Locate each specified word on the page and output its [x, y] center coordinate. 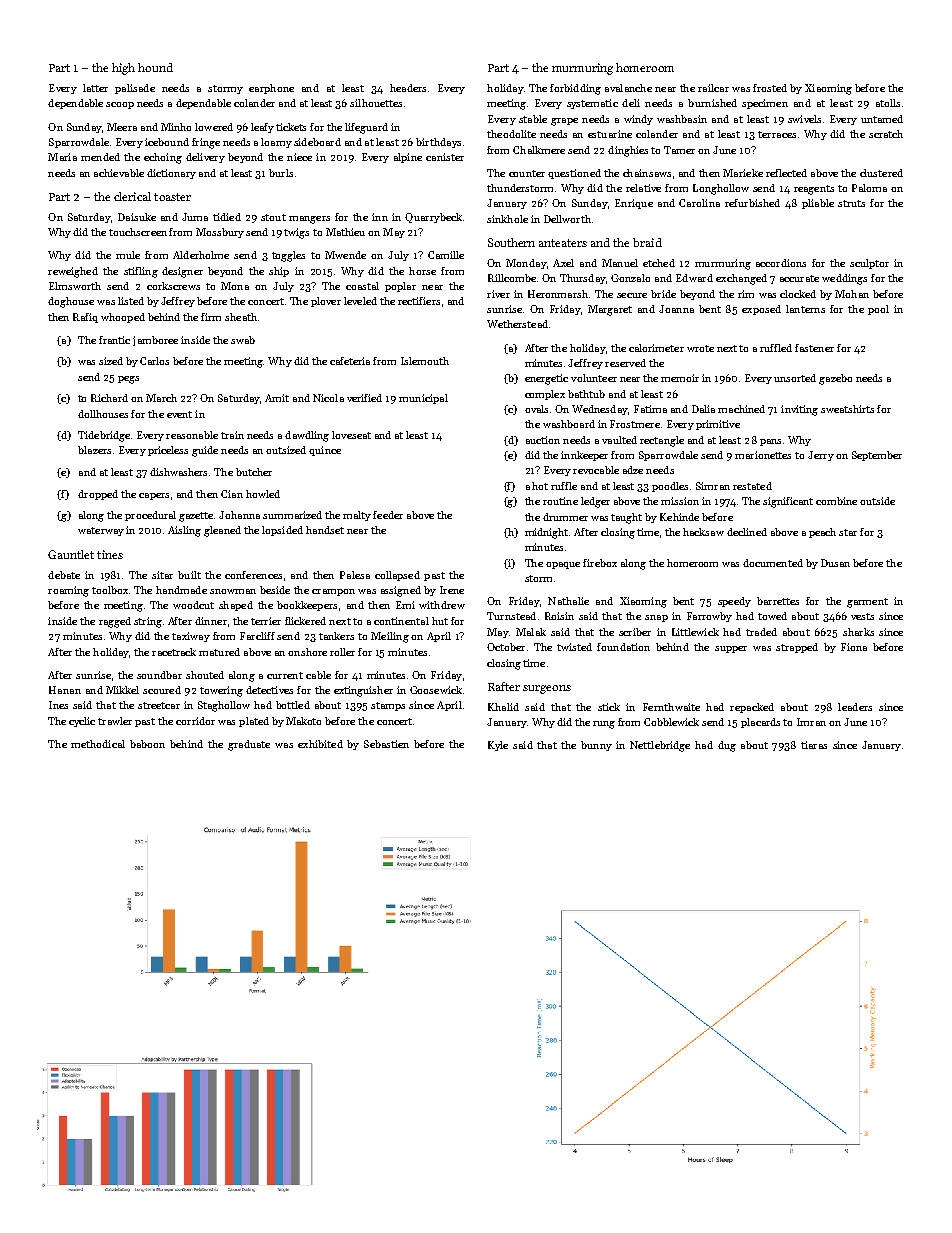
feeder [388, 515]
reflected [786, 173]
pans [770, 442]
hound [155, 67]
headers [408, 88]
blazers [94, 450]
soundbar [159, 675]
